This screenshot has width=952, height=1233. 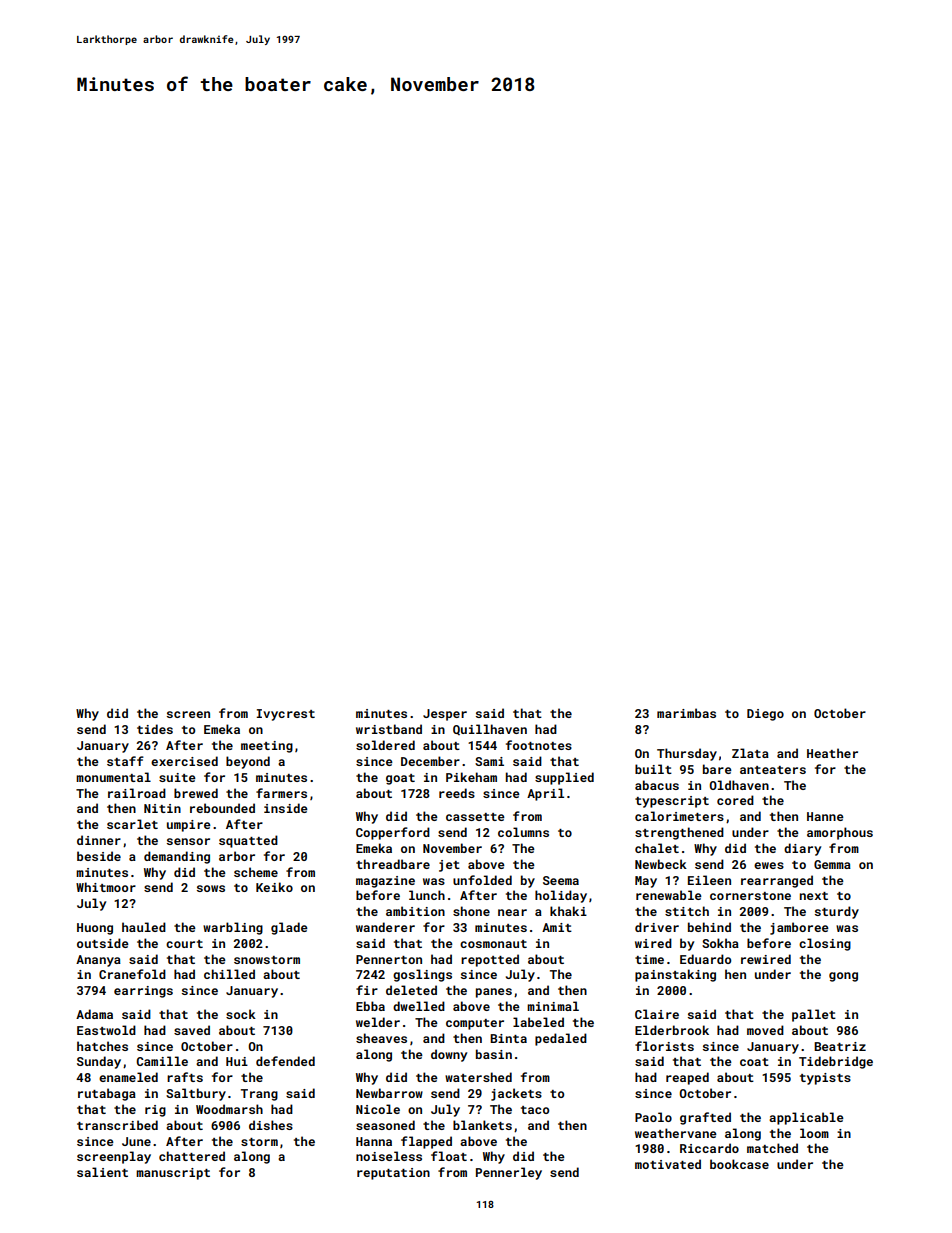 I want to click on Beatriz, so click(x=840, y=1046).
